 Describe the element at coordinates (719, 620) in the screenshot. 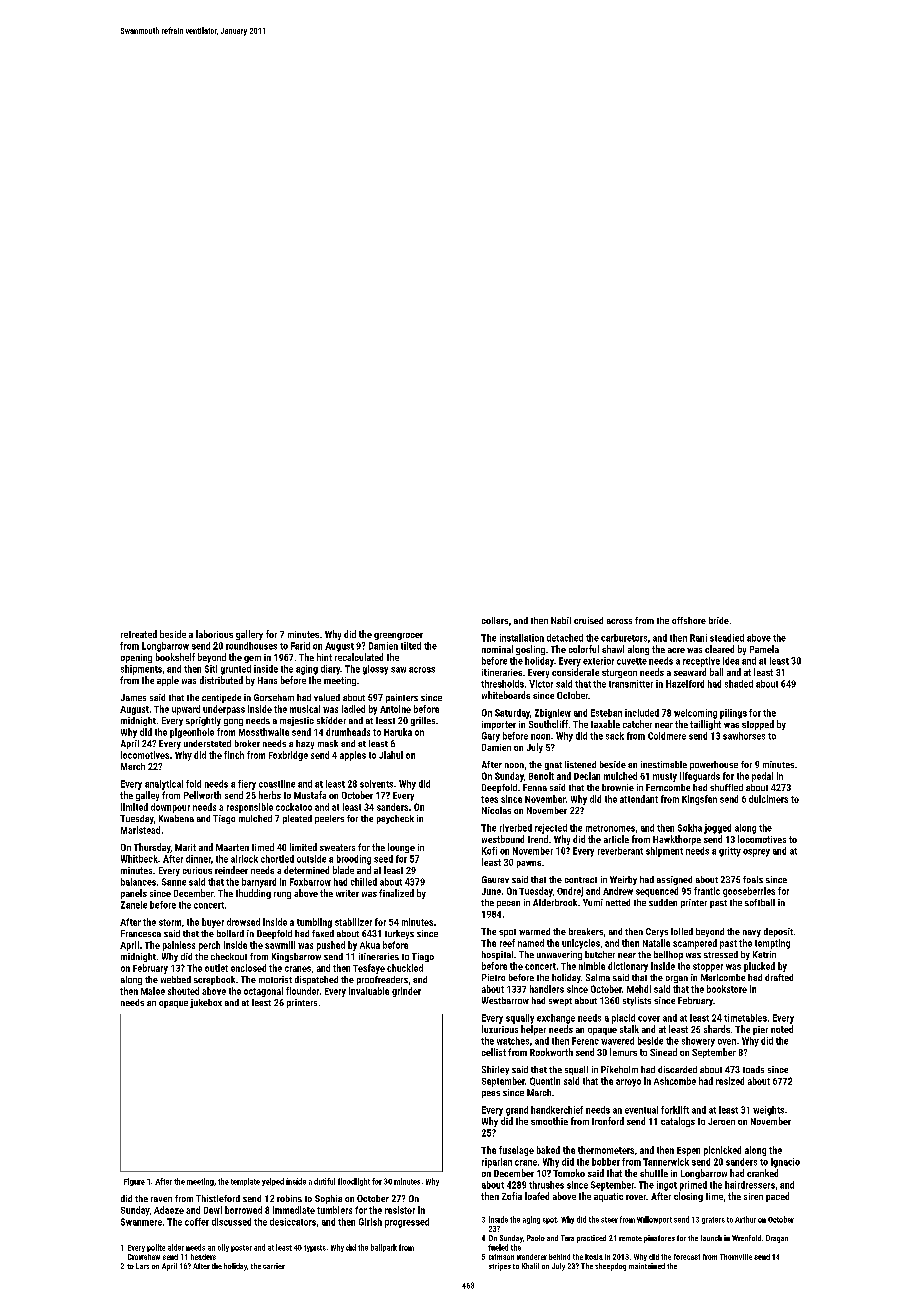

I see `bride` at that location.
